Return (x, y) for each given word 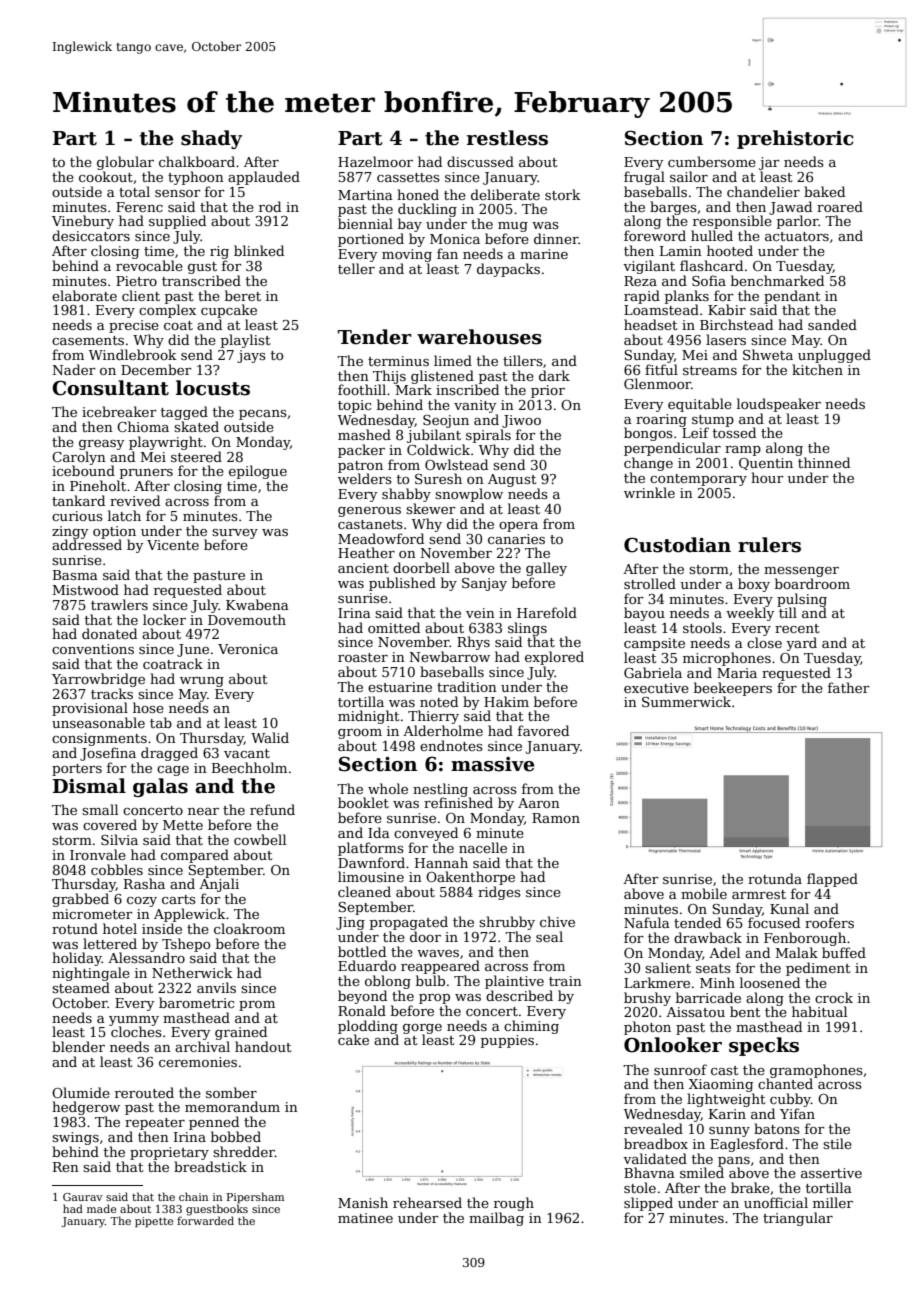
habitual (819, 1011)
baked (824, 191)
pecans (263, 415)
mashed (364, 434)
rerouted (144, 1092)
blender (78, 1046)
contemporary (698, 480)
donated (109, 633)
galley (546, 569)
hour (767, 477)
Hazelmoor (375, 161)
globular (125, 163)
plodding (368, 1027)
